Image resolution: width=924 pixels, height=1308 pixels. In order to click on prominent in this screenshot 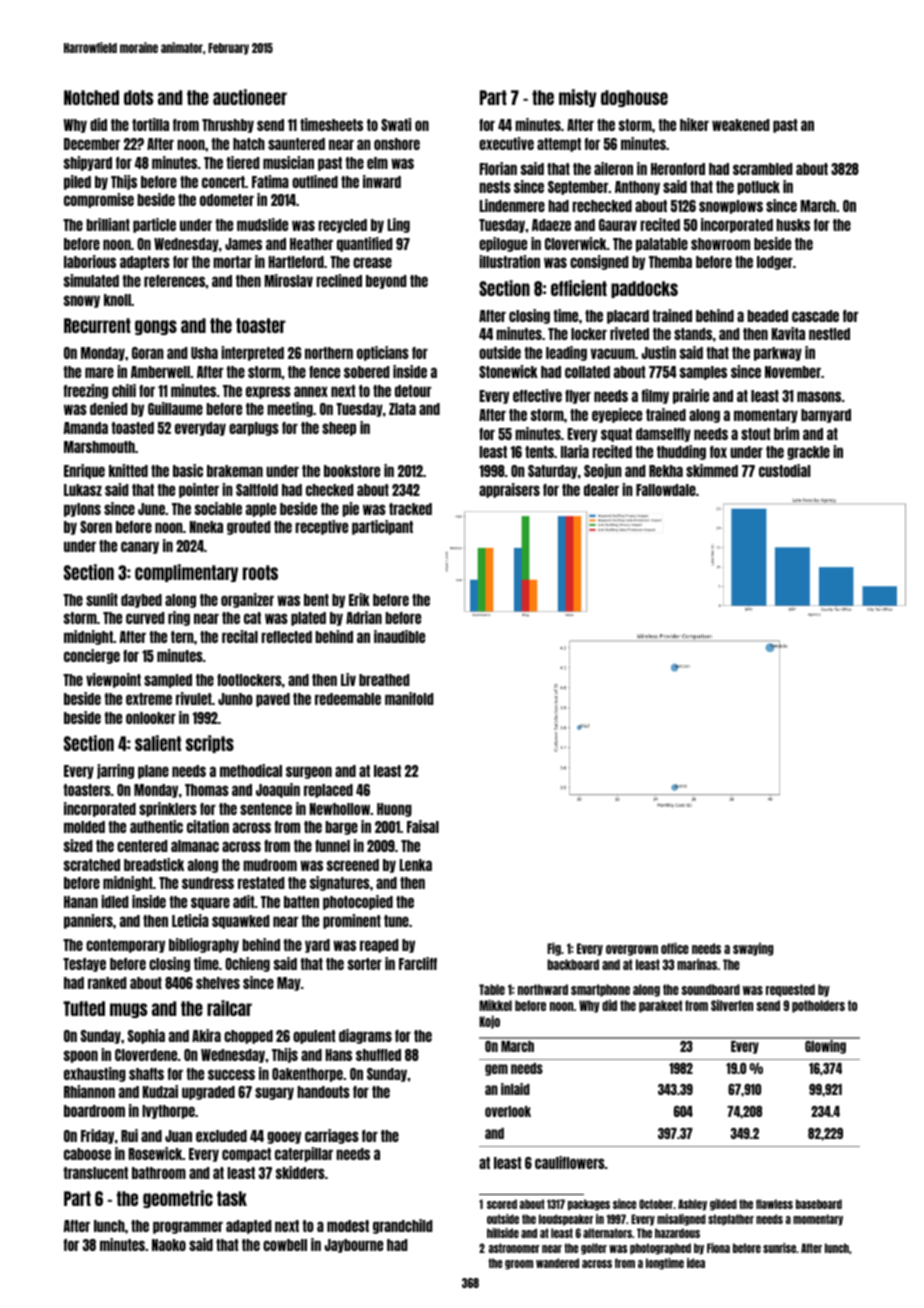, I will do `click(352, 921)`.
